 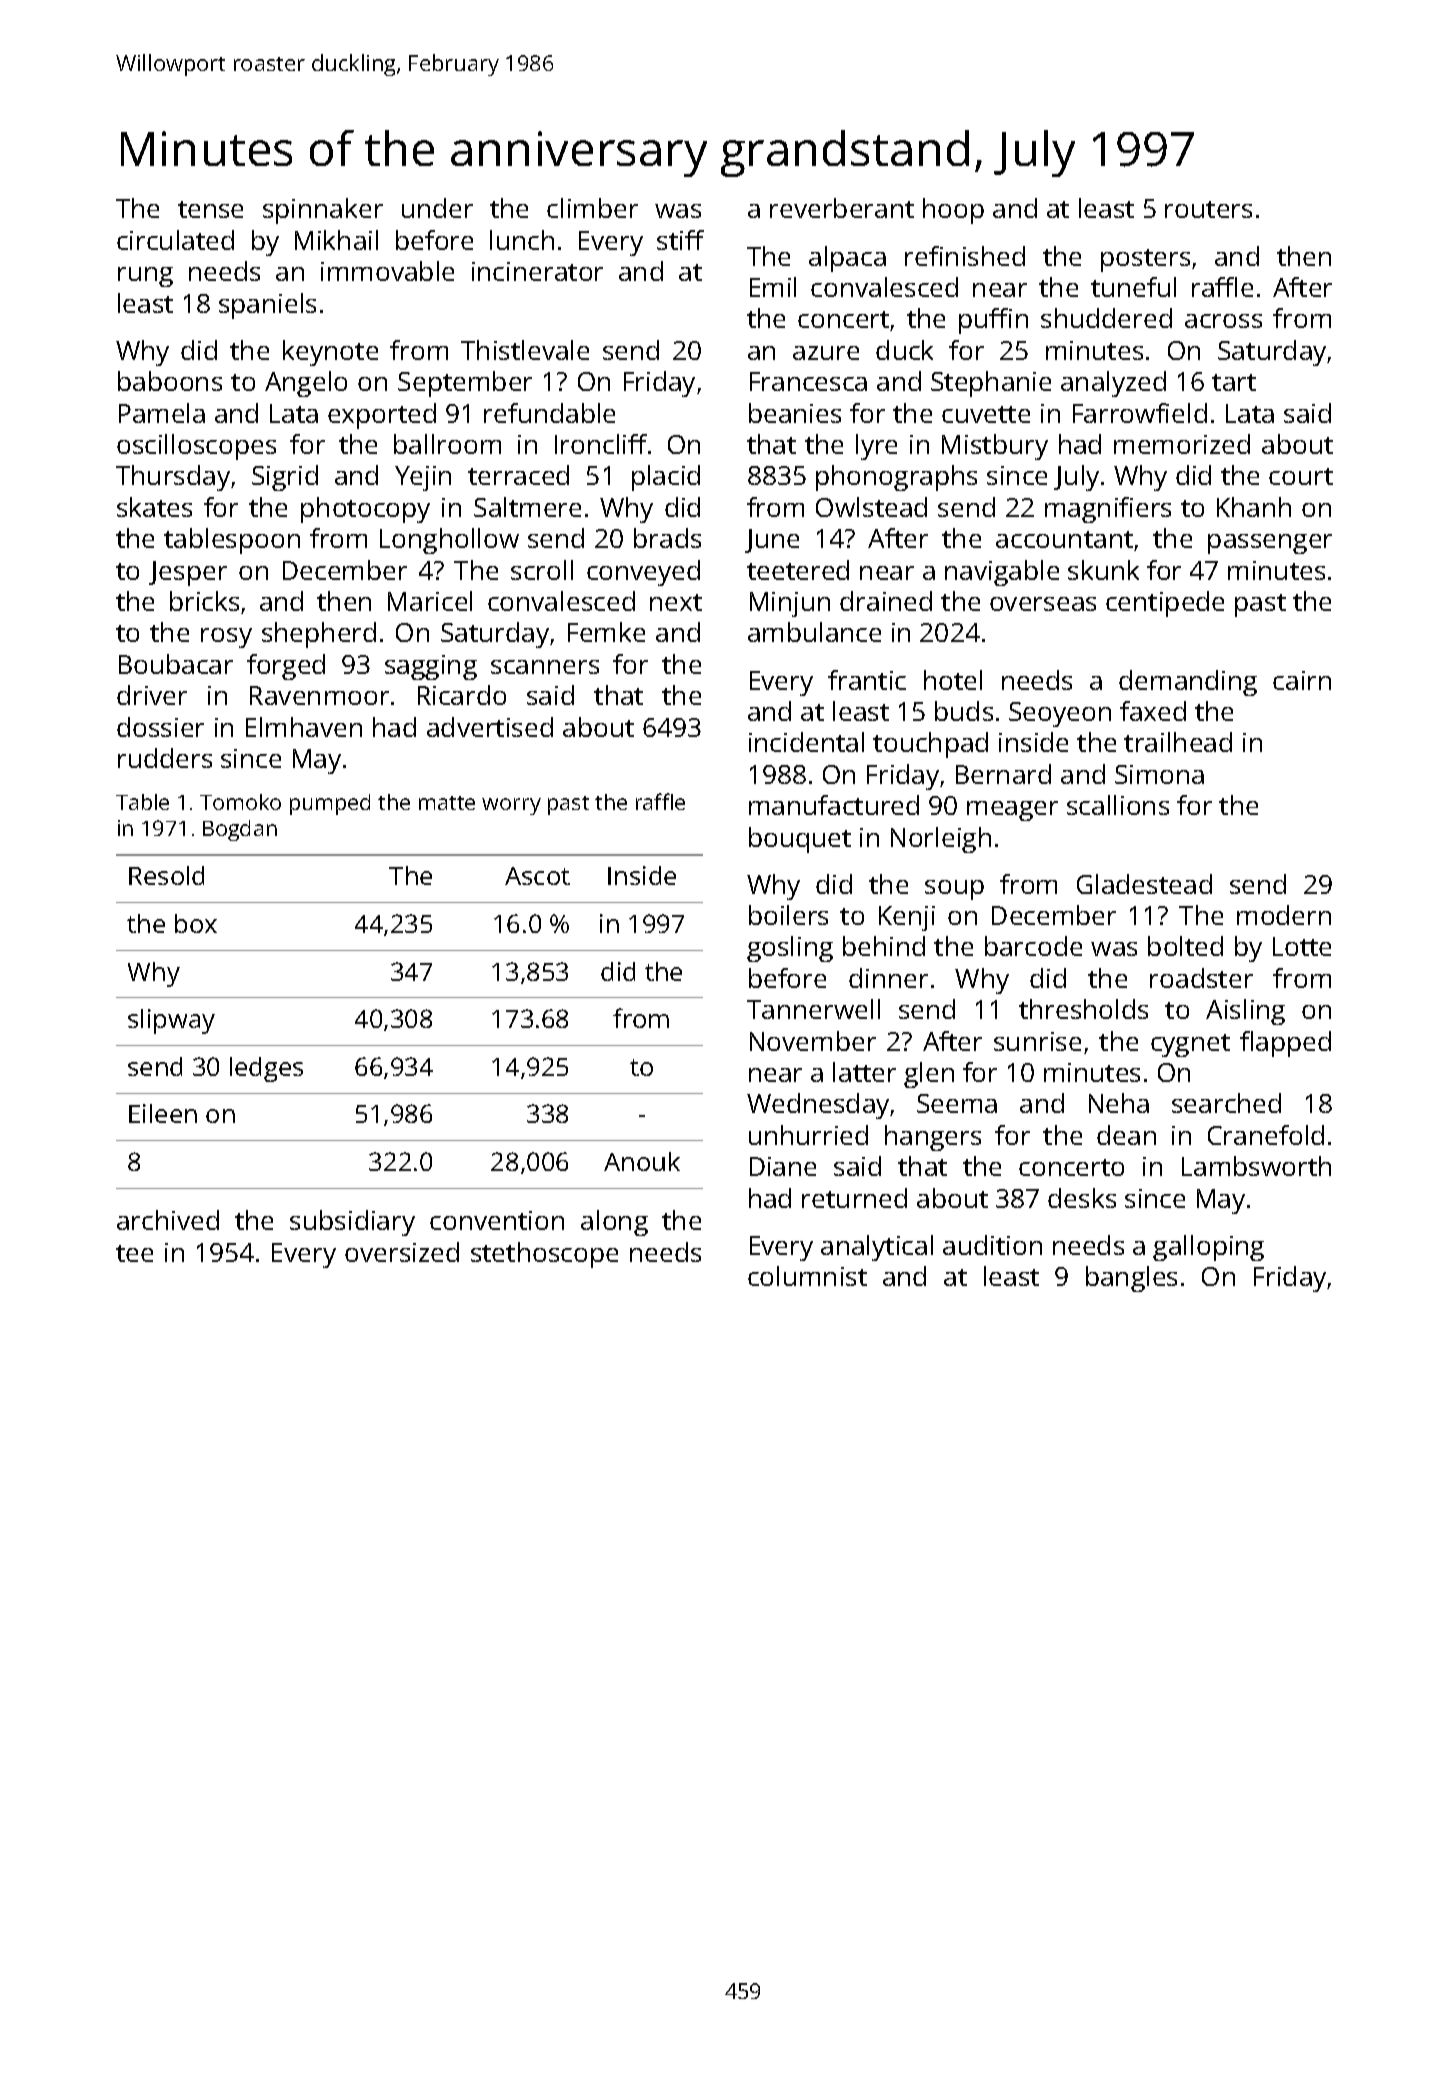 I want to click on next, so click(x=676, y=602).
